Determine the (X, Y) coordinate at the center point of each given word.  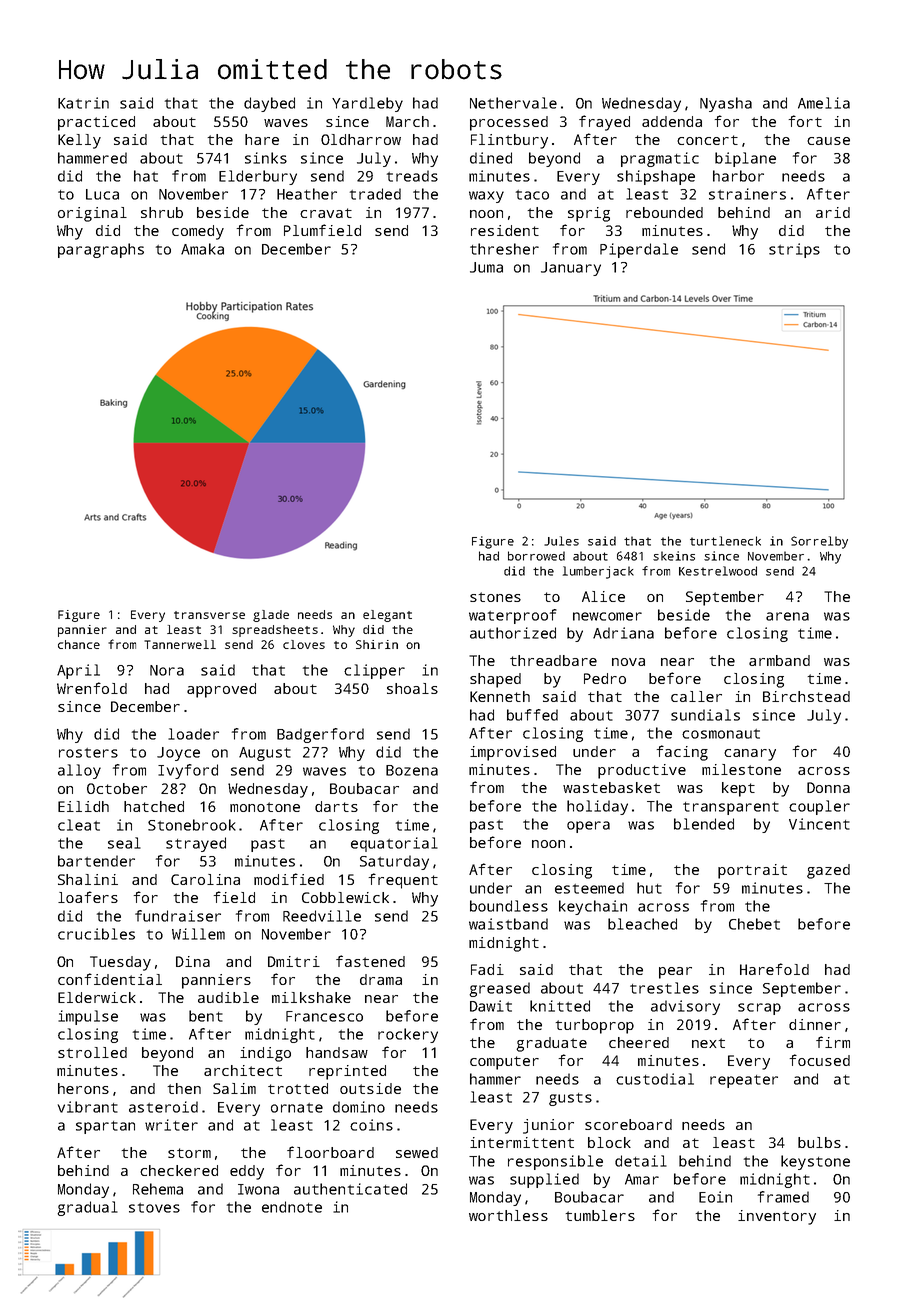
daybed (269, 104)
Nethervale (513, 103)
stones (495, 597)
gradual (87, 1208)
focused (820, 1060)
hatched (154, 806)
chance (79, 644)
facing (682, 753)
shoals (412, 688)
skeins (674, 556)
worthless (508, 1215)
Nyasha (726, 104)
